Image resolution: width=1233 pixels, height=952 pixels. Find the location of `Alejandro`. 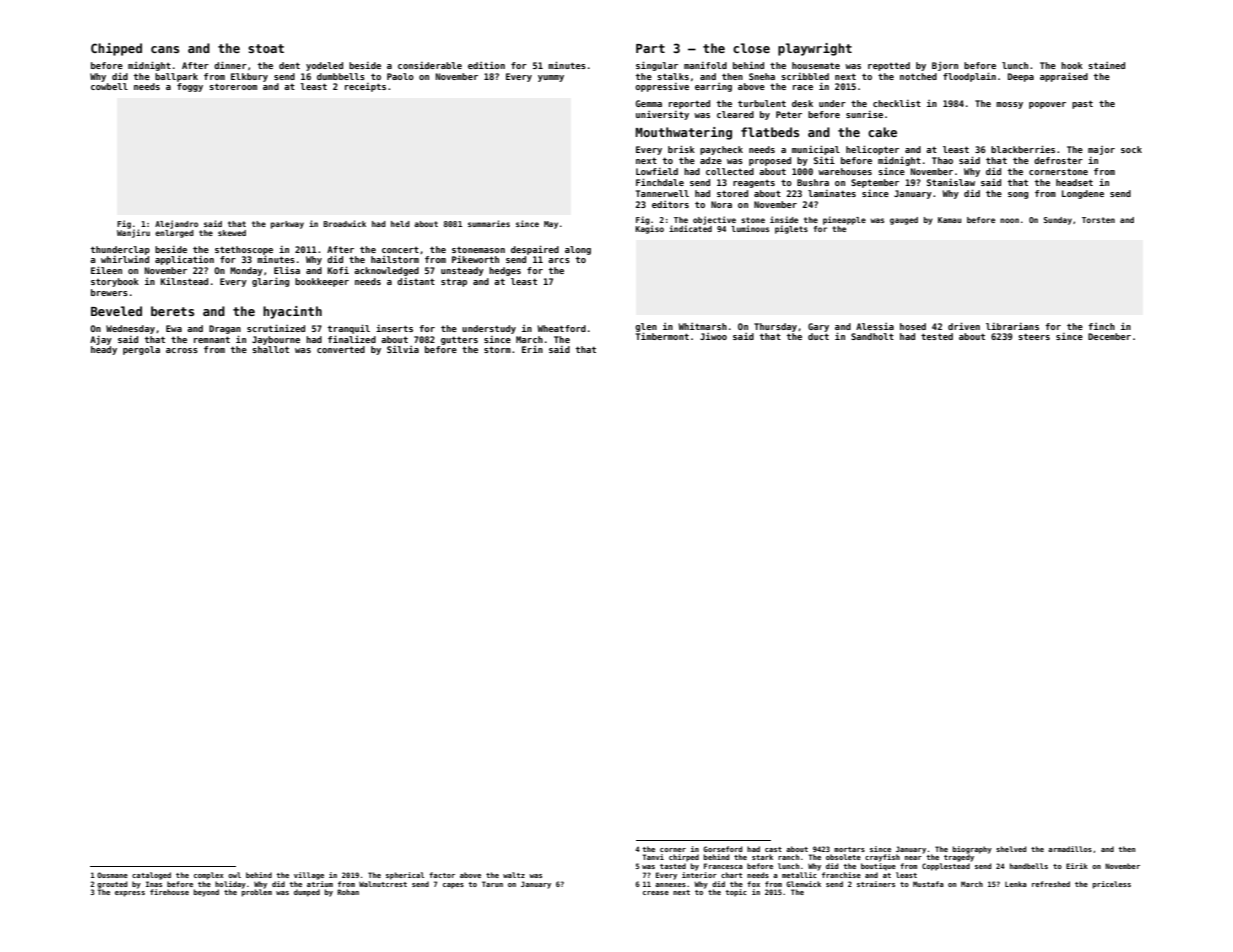

Alejandro is located at coordinates (176, 224).
